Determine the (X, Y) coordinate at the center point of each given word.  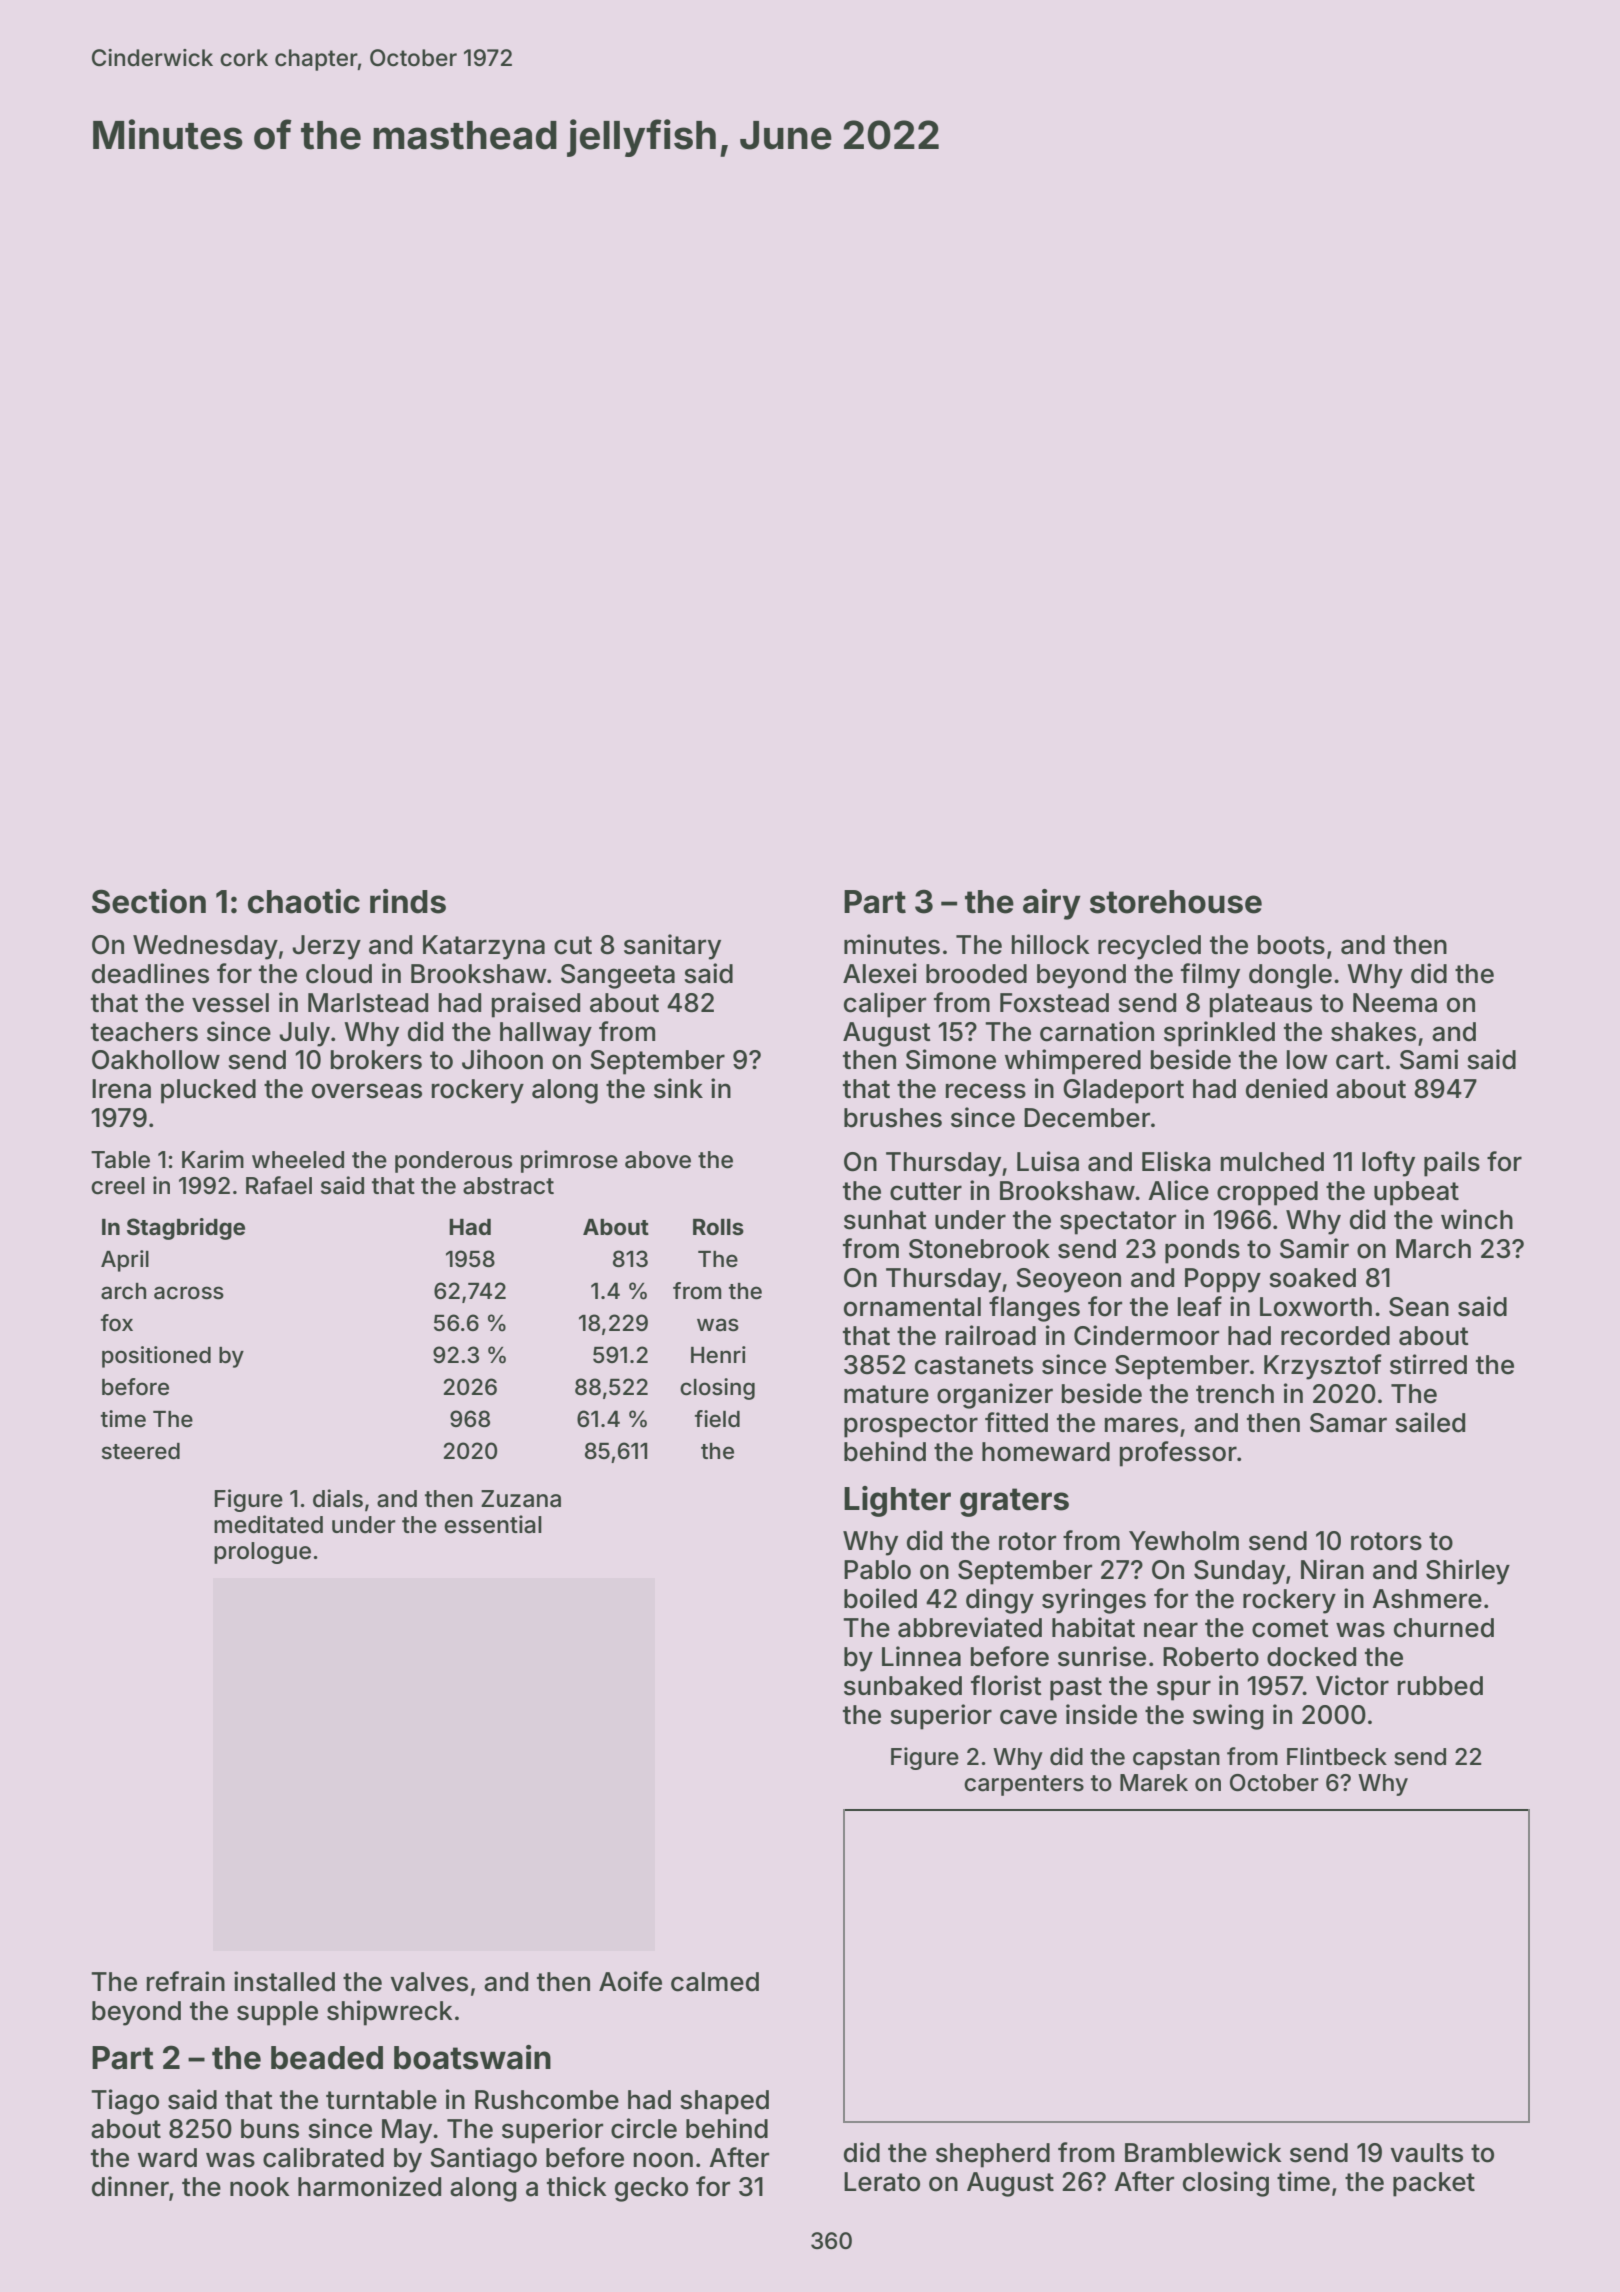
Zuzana (521, 1499)
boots (1291, 945)
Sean (1419, 1307)
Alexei (880, 973)
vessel (230, 1003)
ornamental (912, 1307)
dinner (130, 2186)
